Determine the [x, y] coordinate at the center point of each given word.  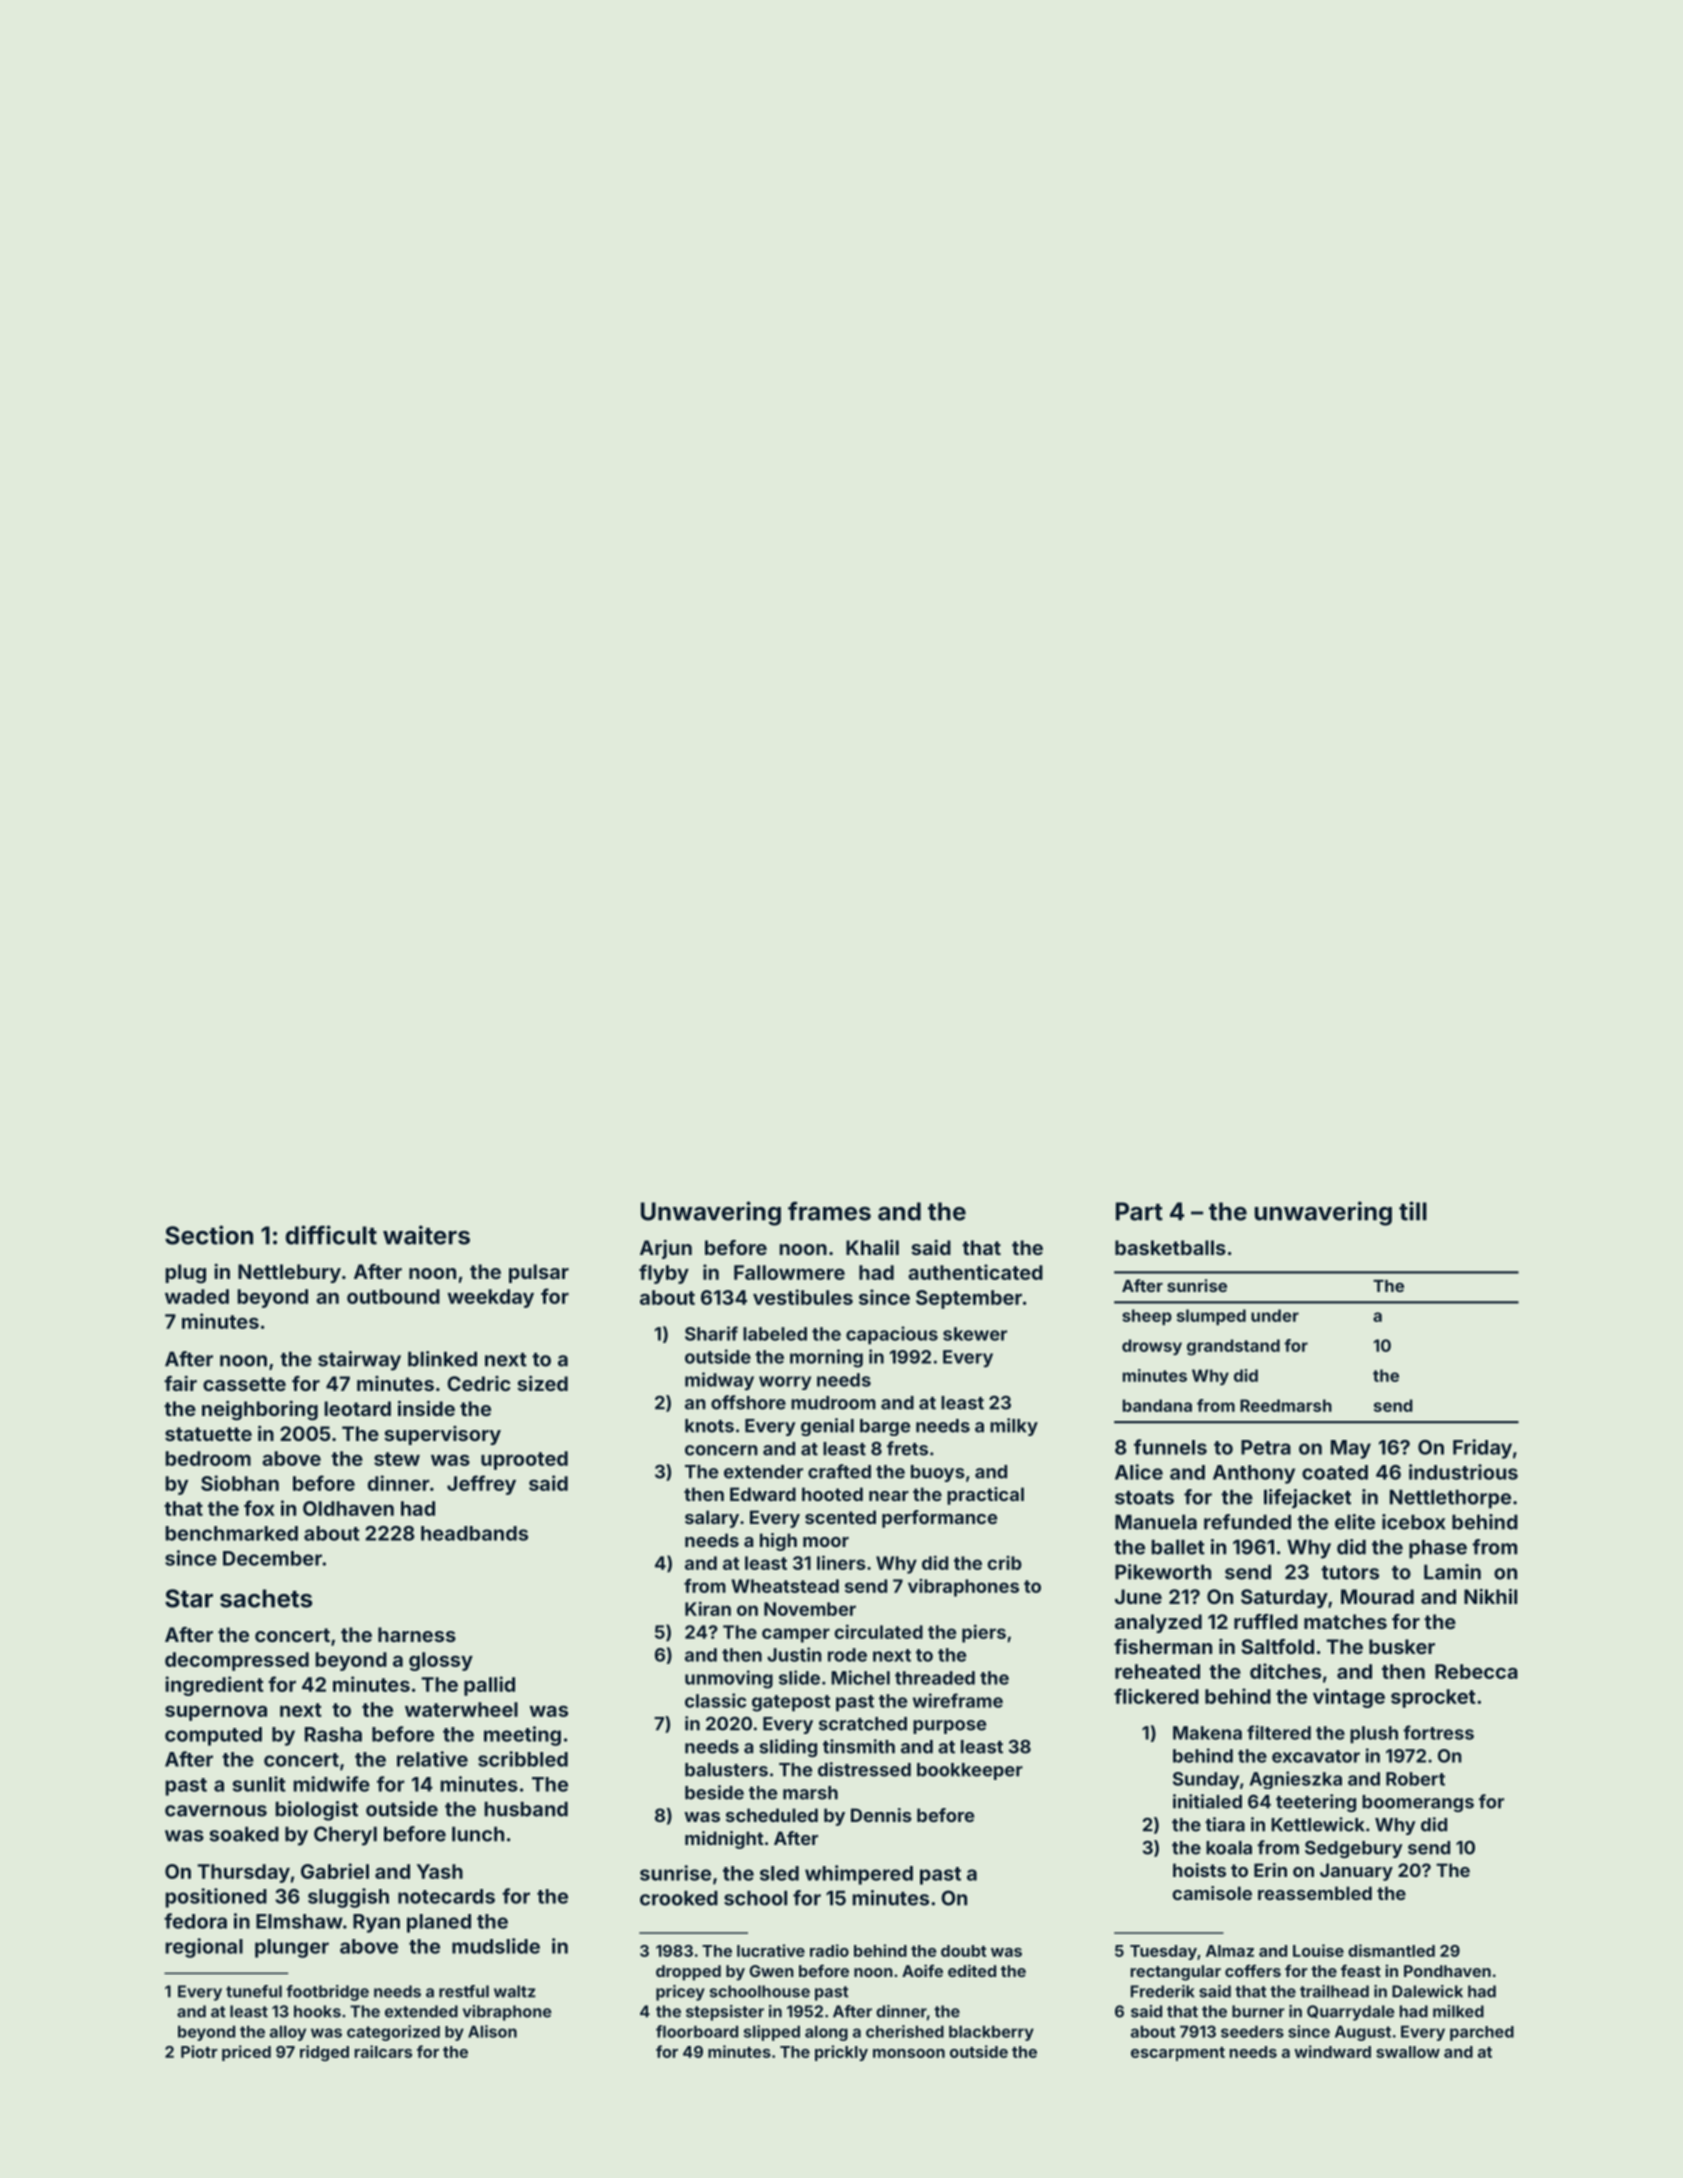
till [1413, 1211]
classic [715, 1700]
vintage [1349, 1698]
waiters [426, 1235]
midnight [724, 1840]
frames [829, 1211]
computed [213, 1736]
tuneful [254, 1991]
